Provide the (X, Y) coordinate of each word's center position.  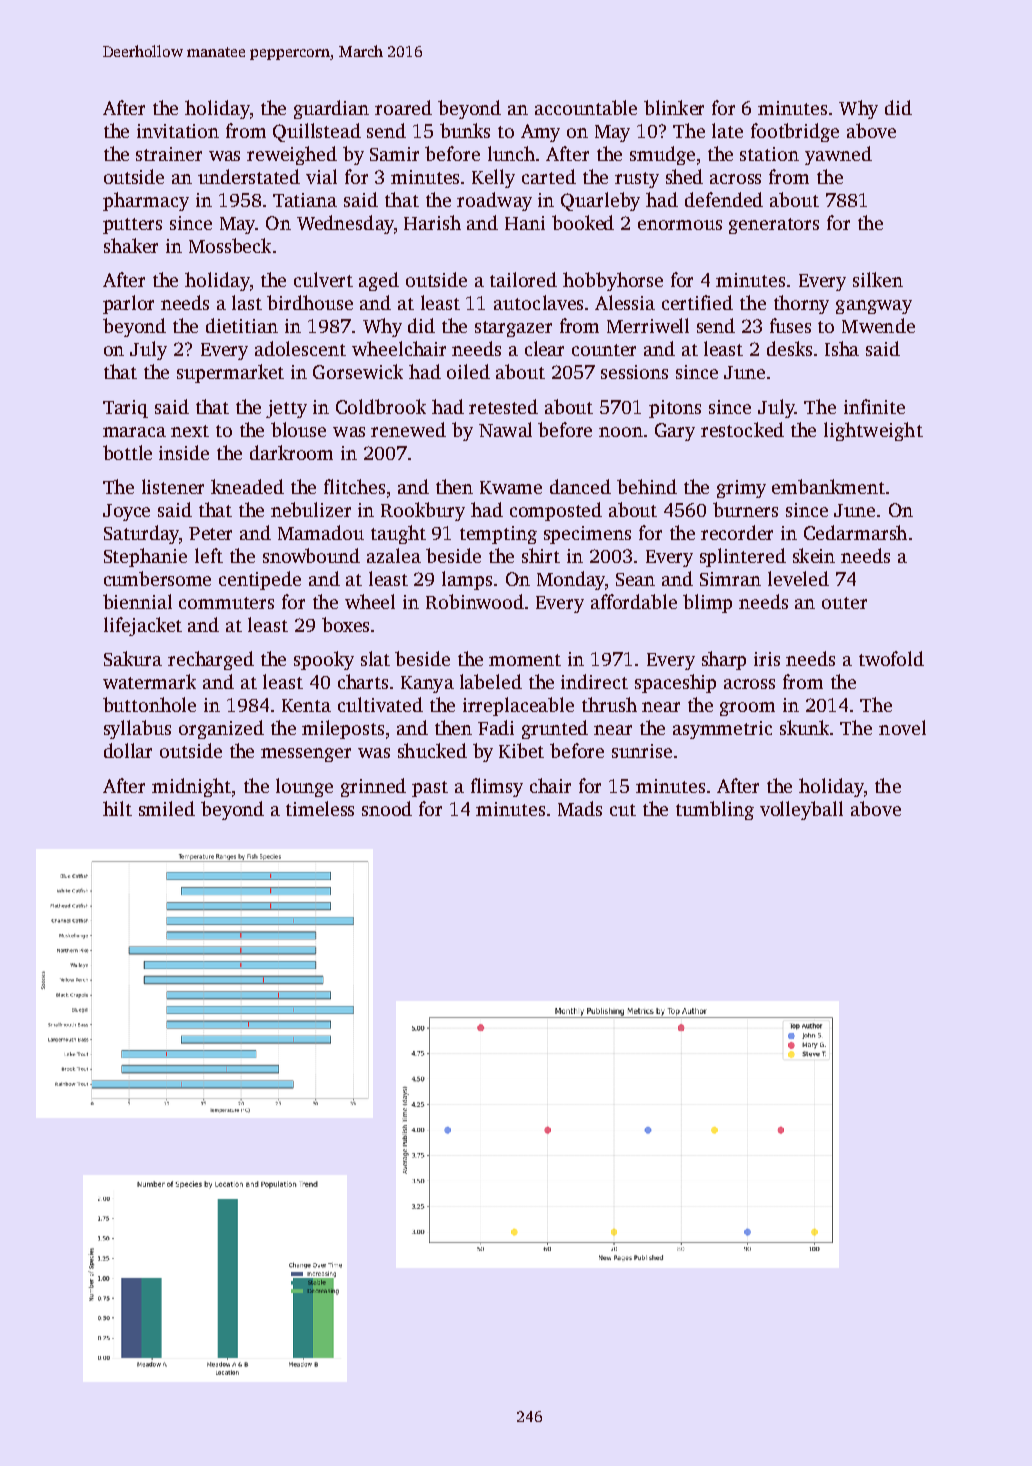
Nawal (505, 429)
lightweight (873, 431)
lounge (304, 787)
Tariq (125, 409)
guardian (331, 109)
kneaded (247, 486)
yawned (838, 155)
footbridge (795, 132)
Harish (432, 222)
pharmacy (146, 201)
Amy (540, 133)
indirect (594, 681)
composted (556, 511)
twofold (891, 658)
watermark (149, 681)
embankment (828, 486)
